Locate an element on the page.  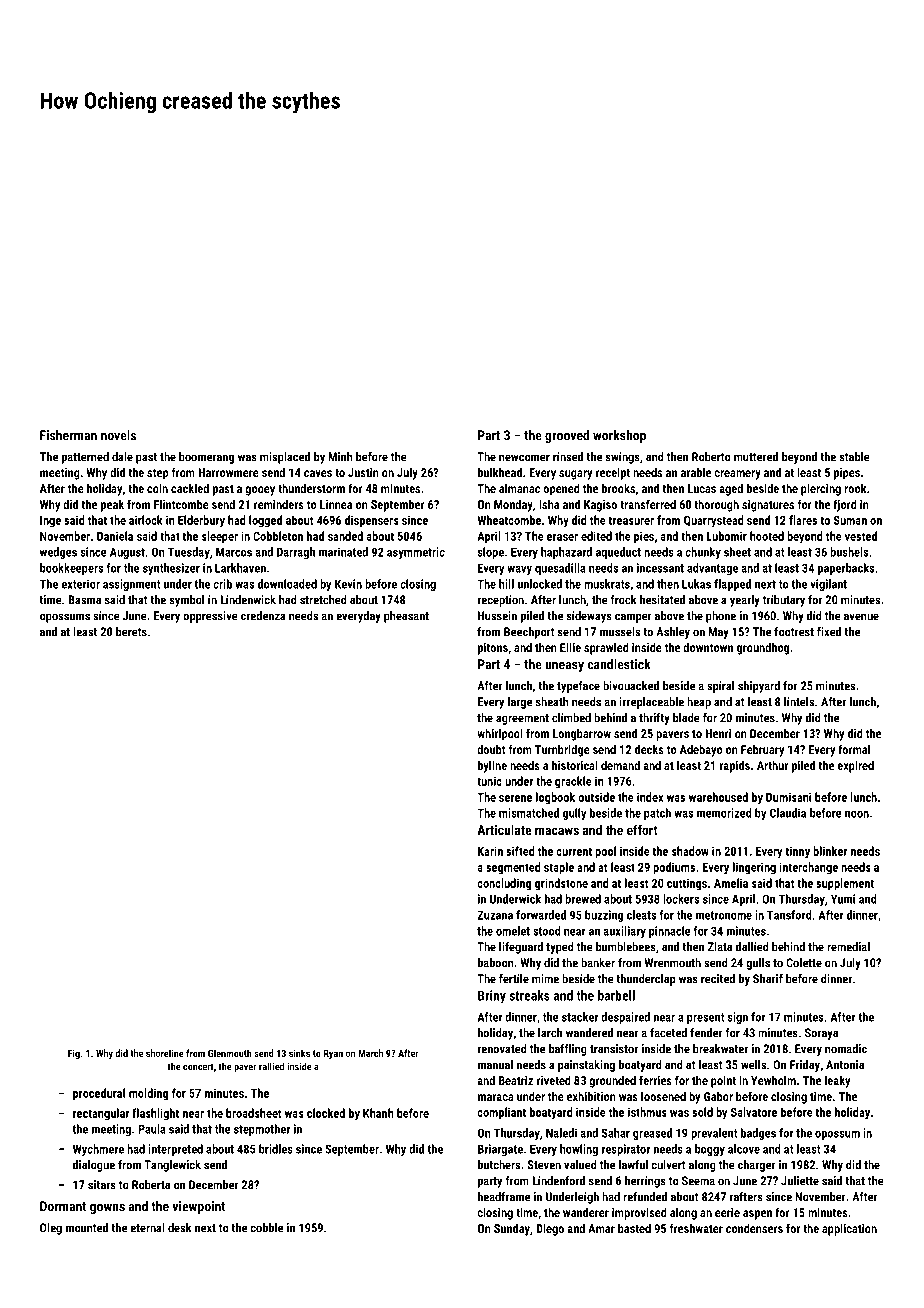
freshwater is located at coordinates (696, 1228).
